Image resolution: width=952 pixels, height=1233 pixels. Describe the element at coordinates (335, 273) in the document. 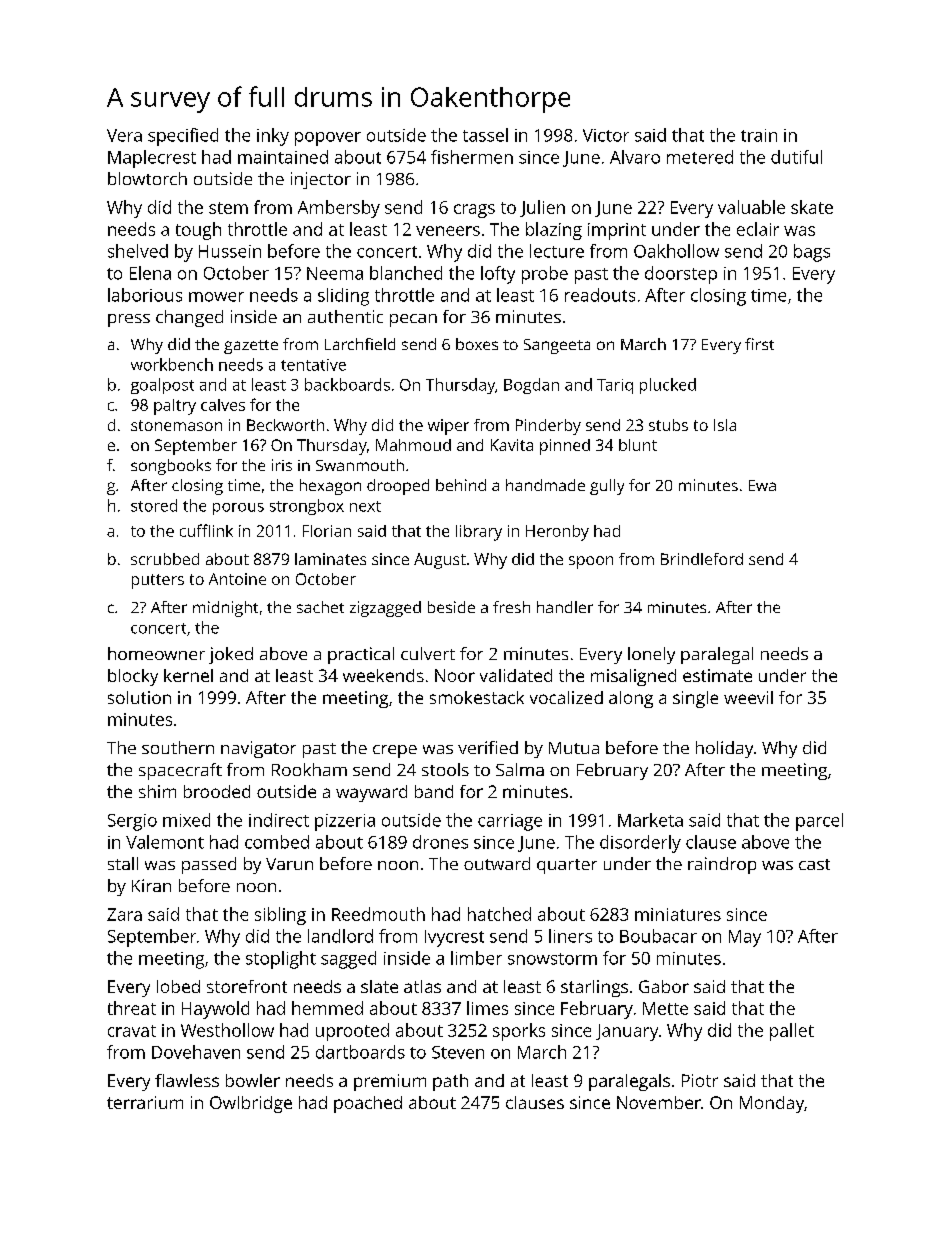

I see `Neema` at that location.
